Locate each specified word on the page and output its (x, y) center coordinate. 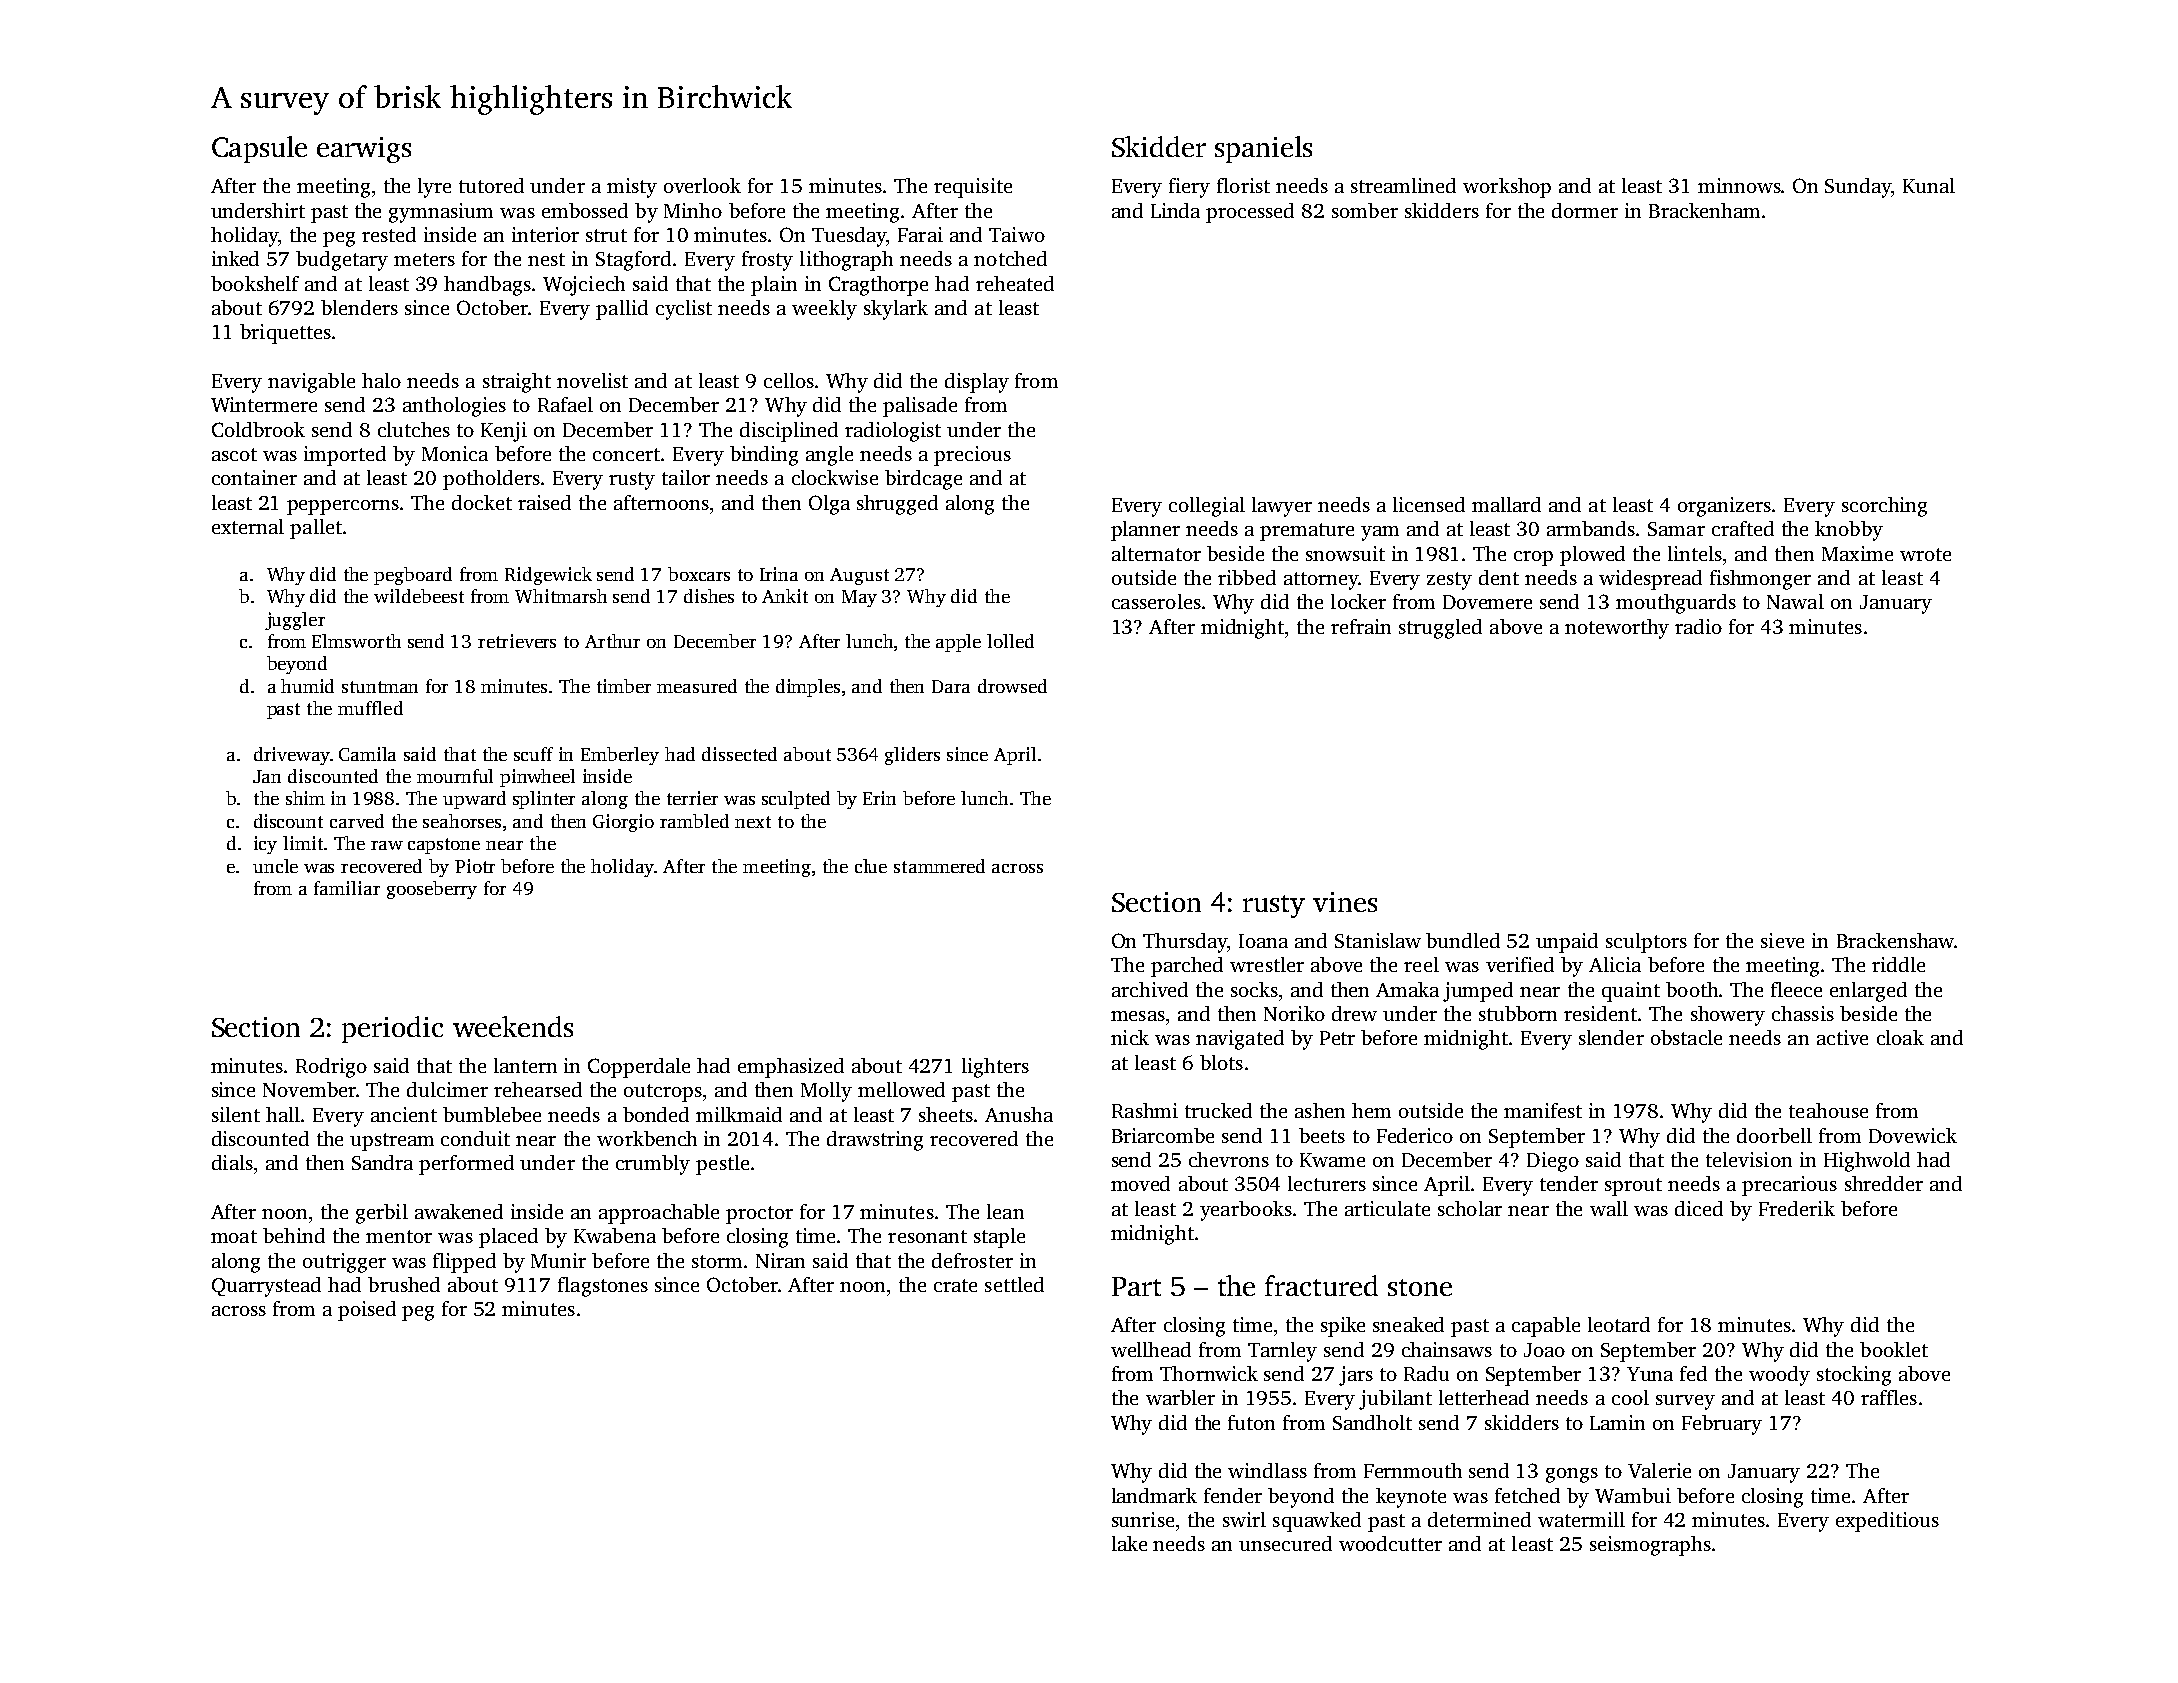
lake (1129, 1543)
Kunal (1929, 185)
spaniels (1263, 149)
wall (1609, 1208)
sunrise (1143, 1519)
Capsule (259, 149)
